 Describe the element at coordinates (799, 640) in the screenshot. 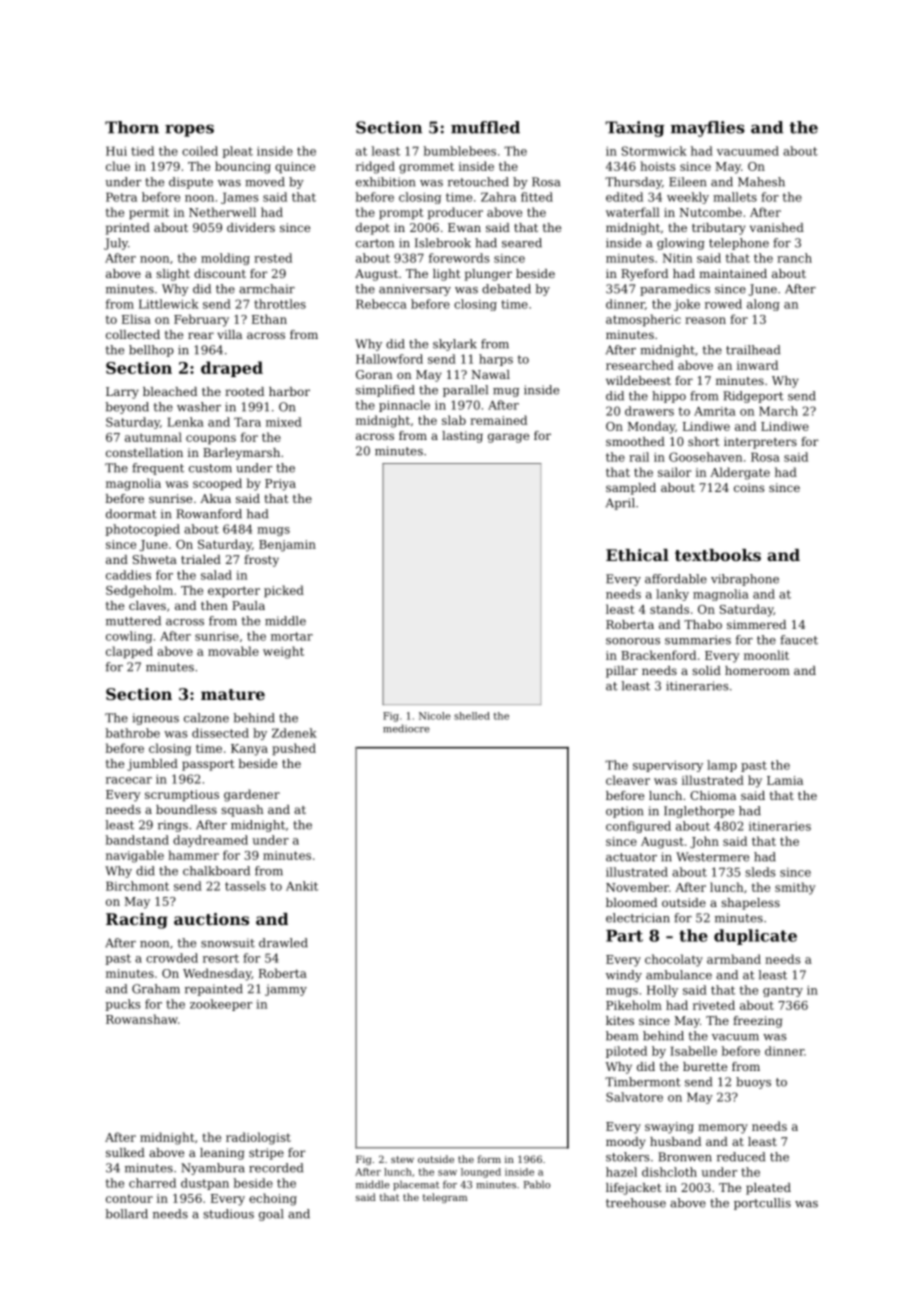

I see `faucet` at that location.
